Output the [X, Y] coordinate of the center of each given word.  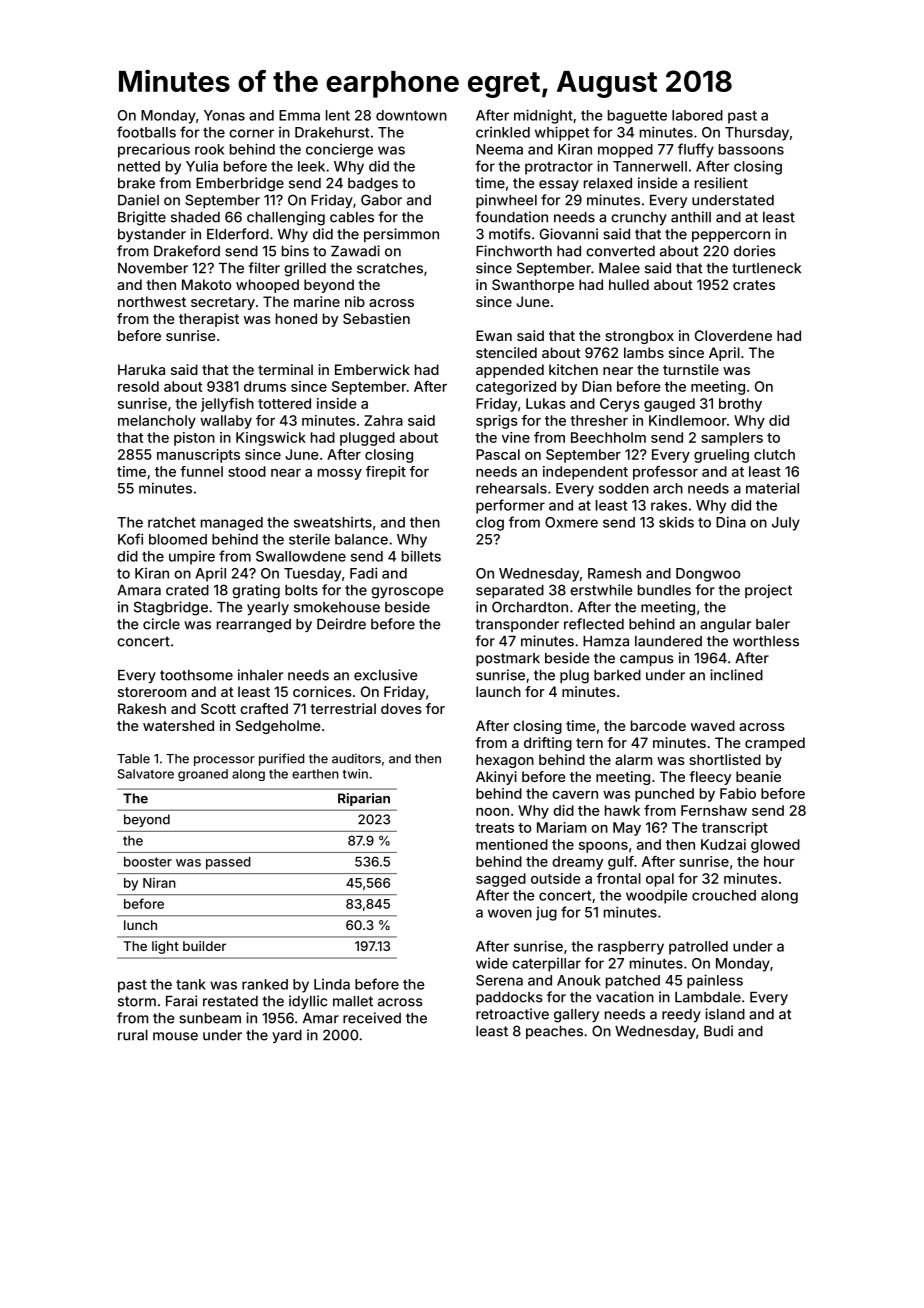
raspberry [631, 948]
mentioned [512, 844]
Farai [181, 1001]
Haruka [141, 369]
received [372, 1018]
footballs [146, 132]
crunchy [639, 218]
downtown [411, 115]
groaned [203, 775]
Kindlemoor [688, 420]
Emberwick [372, 369]
